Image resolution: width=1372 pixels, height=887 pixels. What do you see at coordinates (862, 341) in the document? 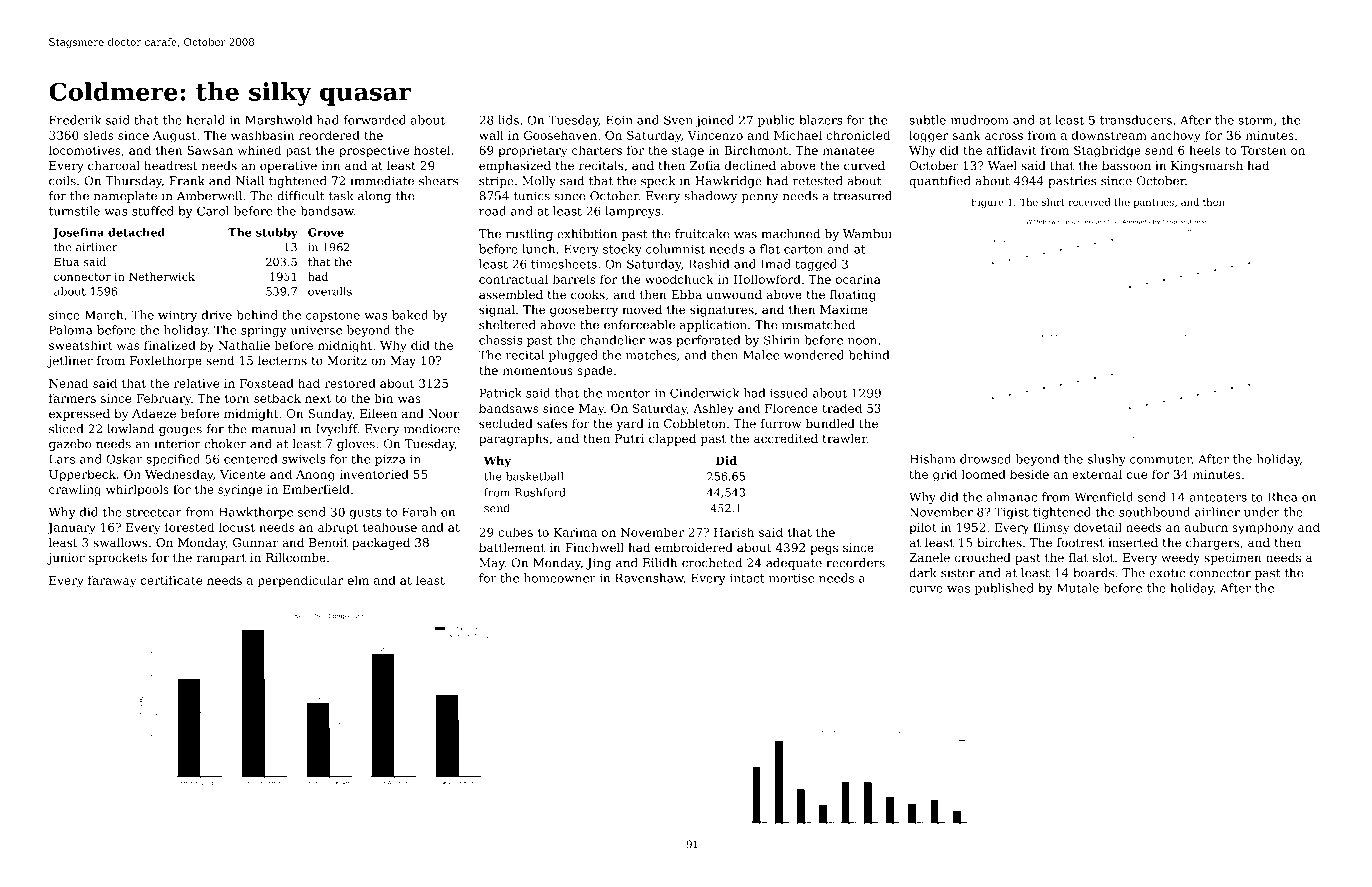
I see `noon` at bounding box center [862, 341].
